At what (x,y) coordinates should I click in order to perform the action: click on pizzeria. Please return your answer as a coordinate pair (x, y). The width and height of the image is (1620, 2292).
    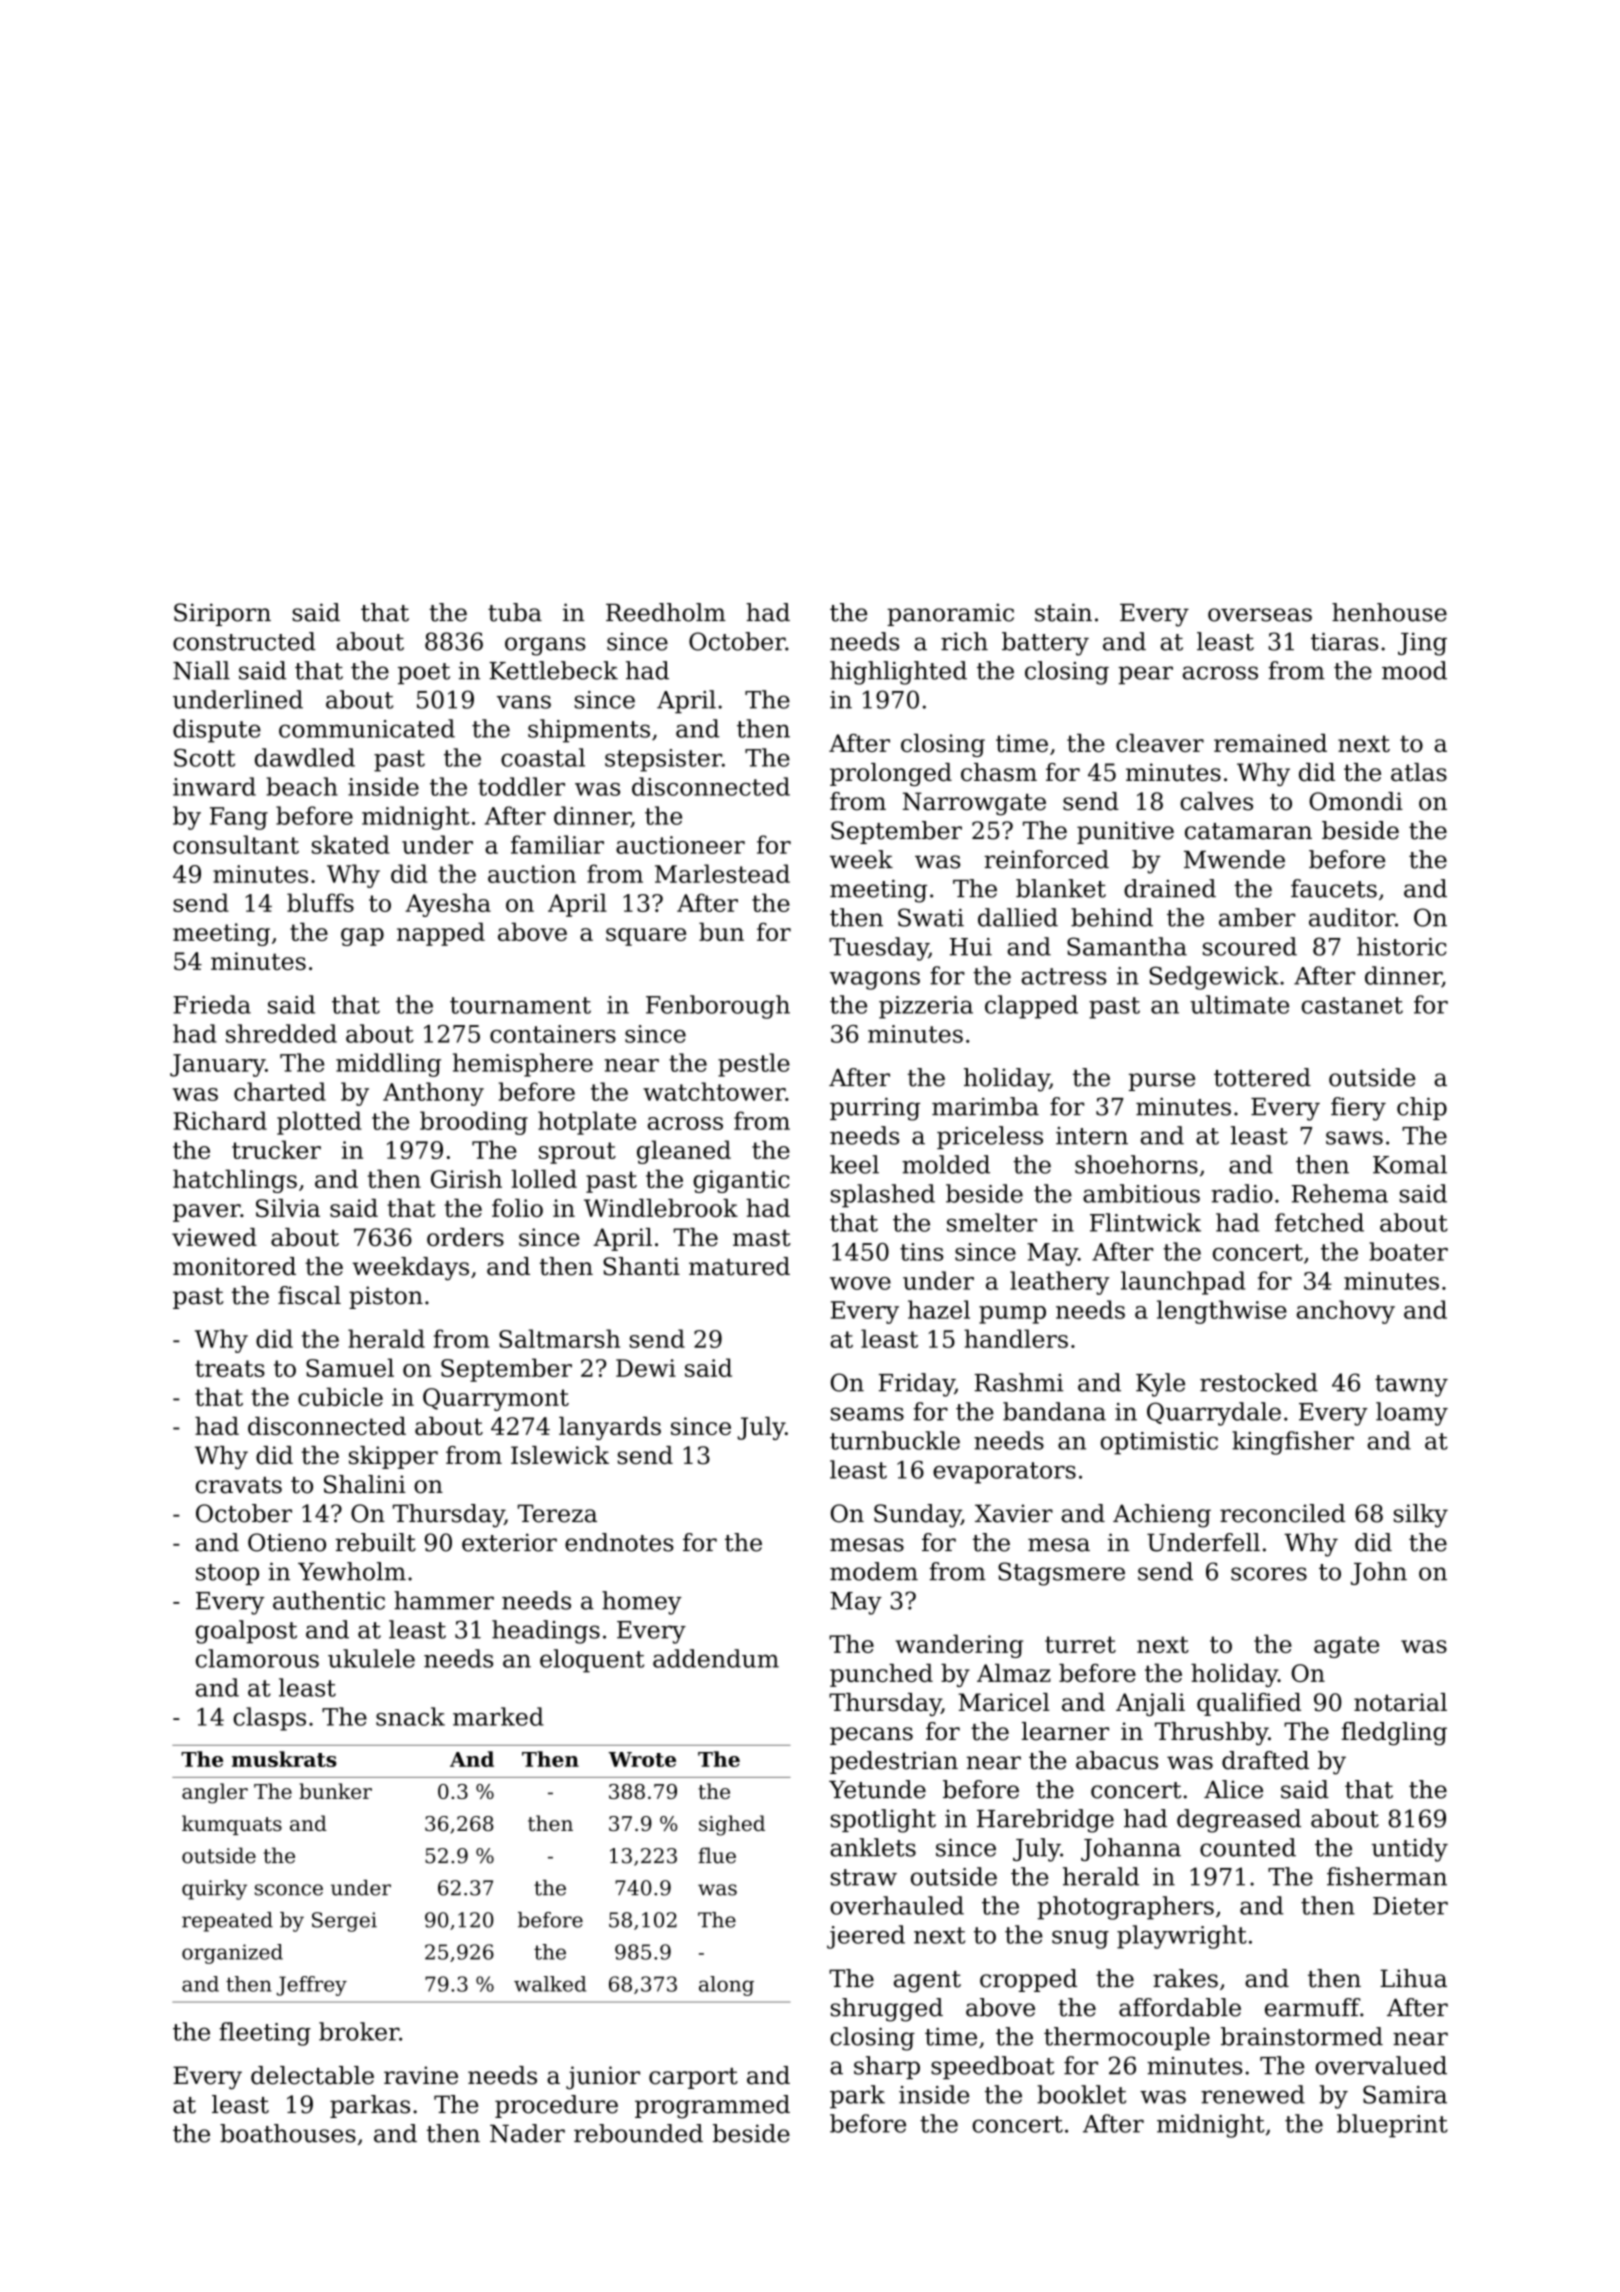
    Looking at the image, I should click on (926, 1007).
